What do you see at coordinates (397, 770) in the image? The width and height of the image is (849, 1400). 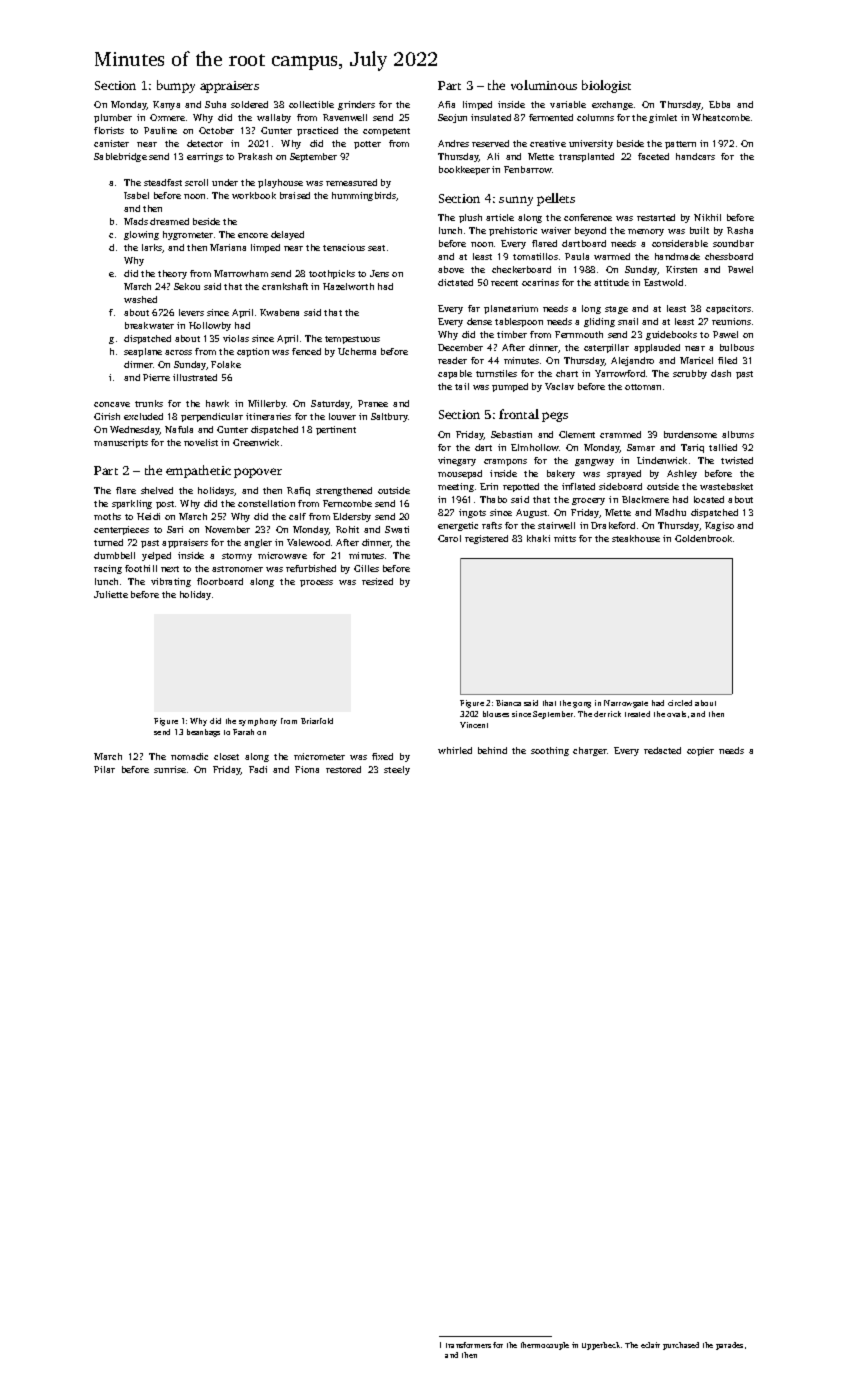 I see `steely` at bounding box center [397, 770].
